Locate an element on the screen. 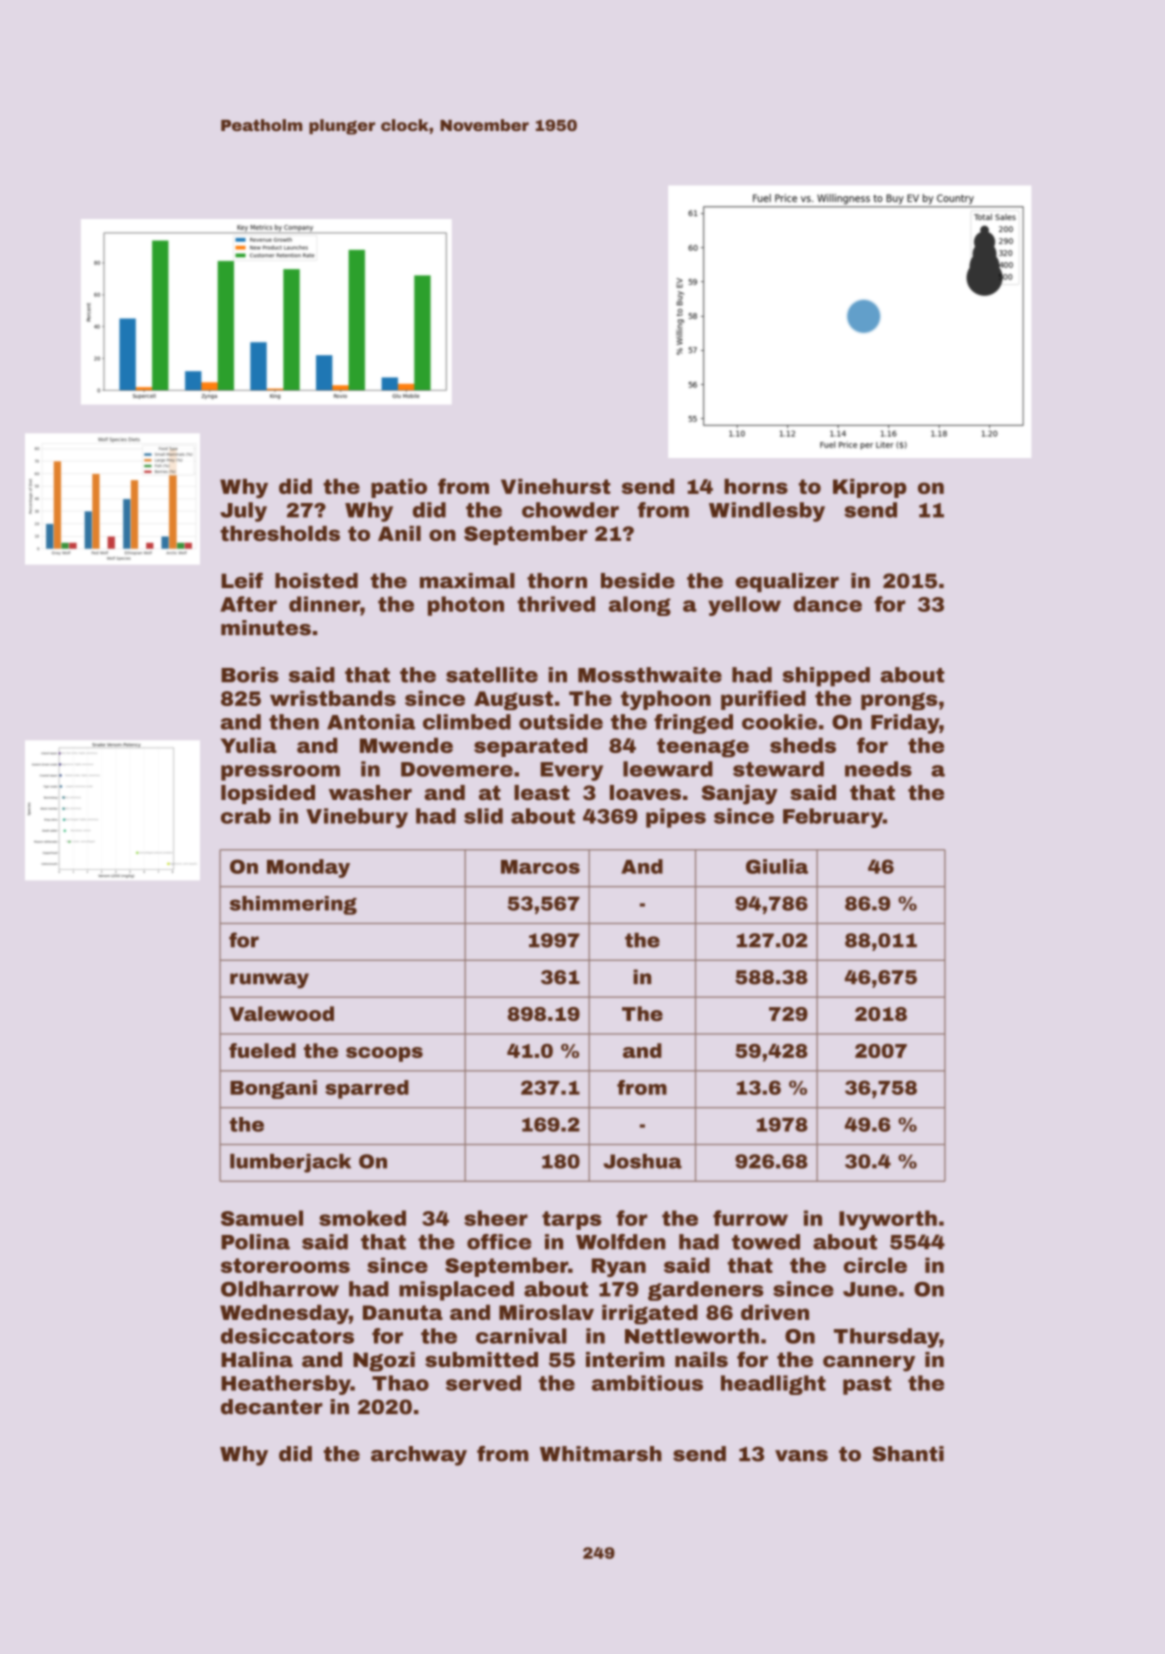  tarps is located at coordinates (571, 1220).
